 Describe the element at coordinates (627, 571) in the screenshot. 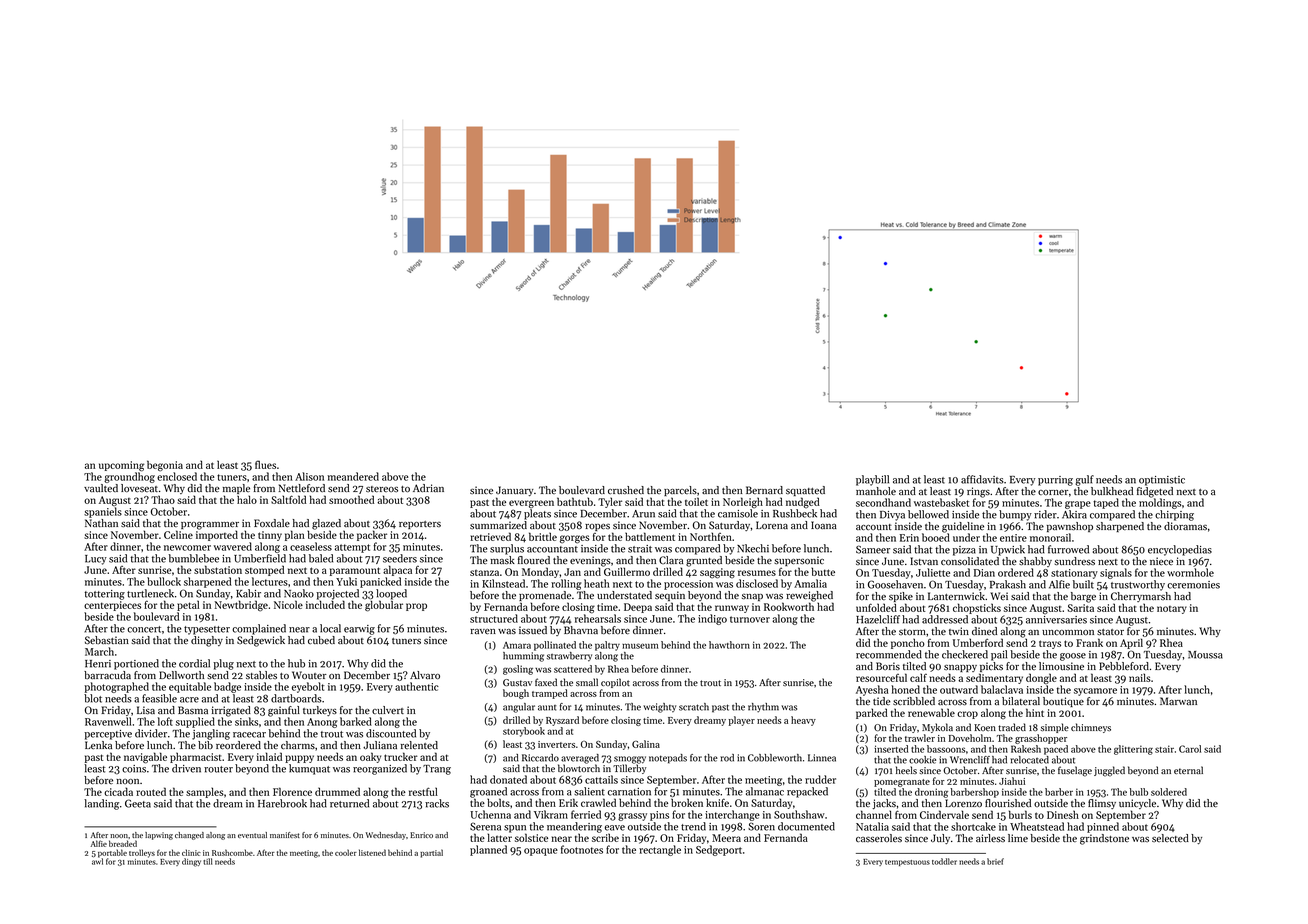

I see `Guillermo` at that location.
